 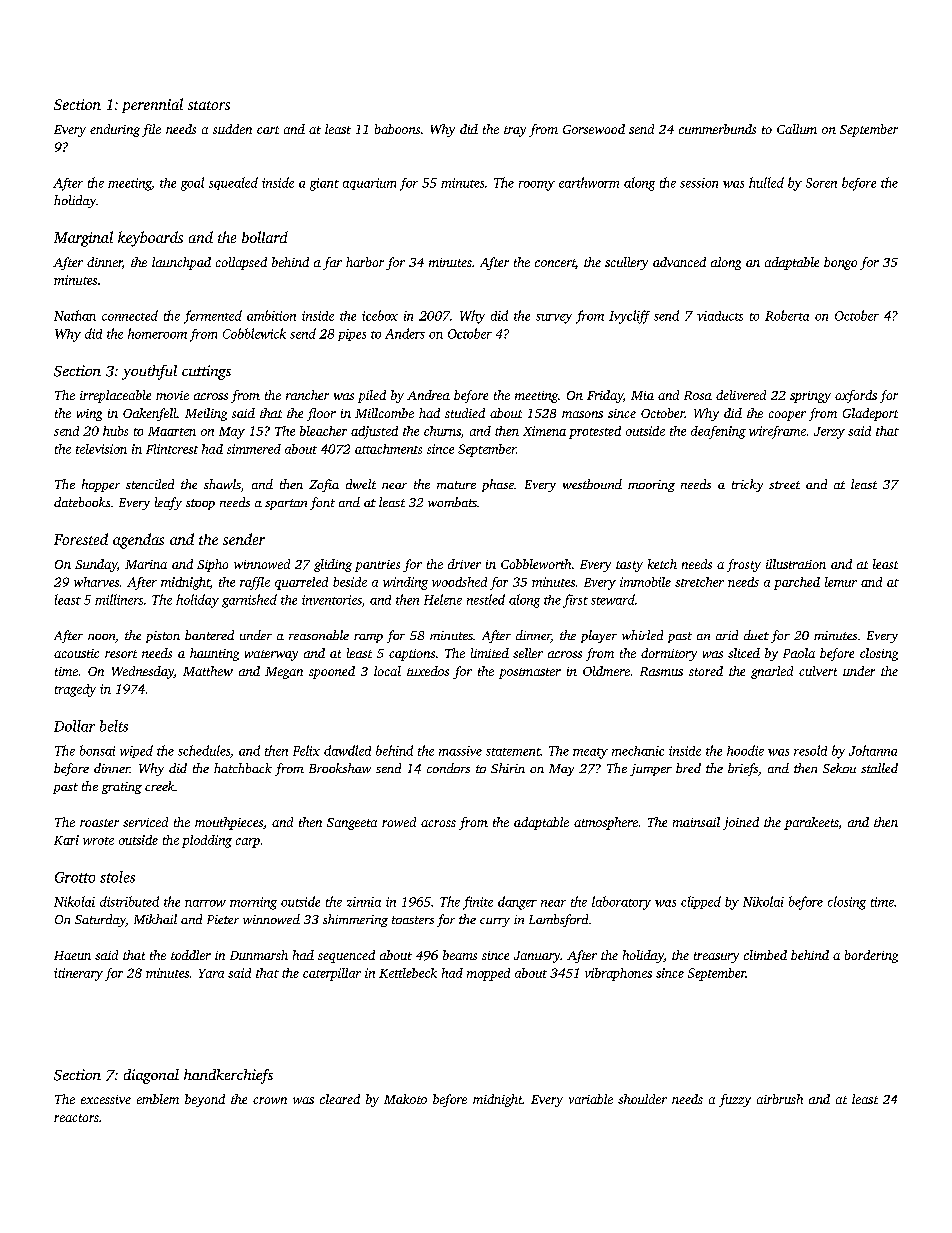 What do you see at coordinates (405, 1099) in the page?
I see `Makoto` at bounding box center [405, 1099].
